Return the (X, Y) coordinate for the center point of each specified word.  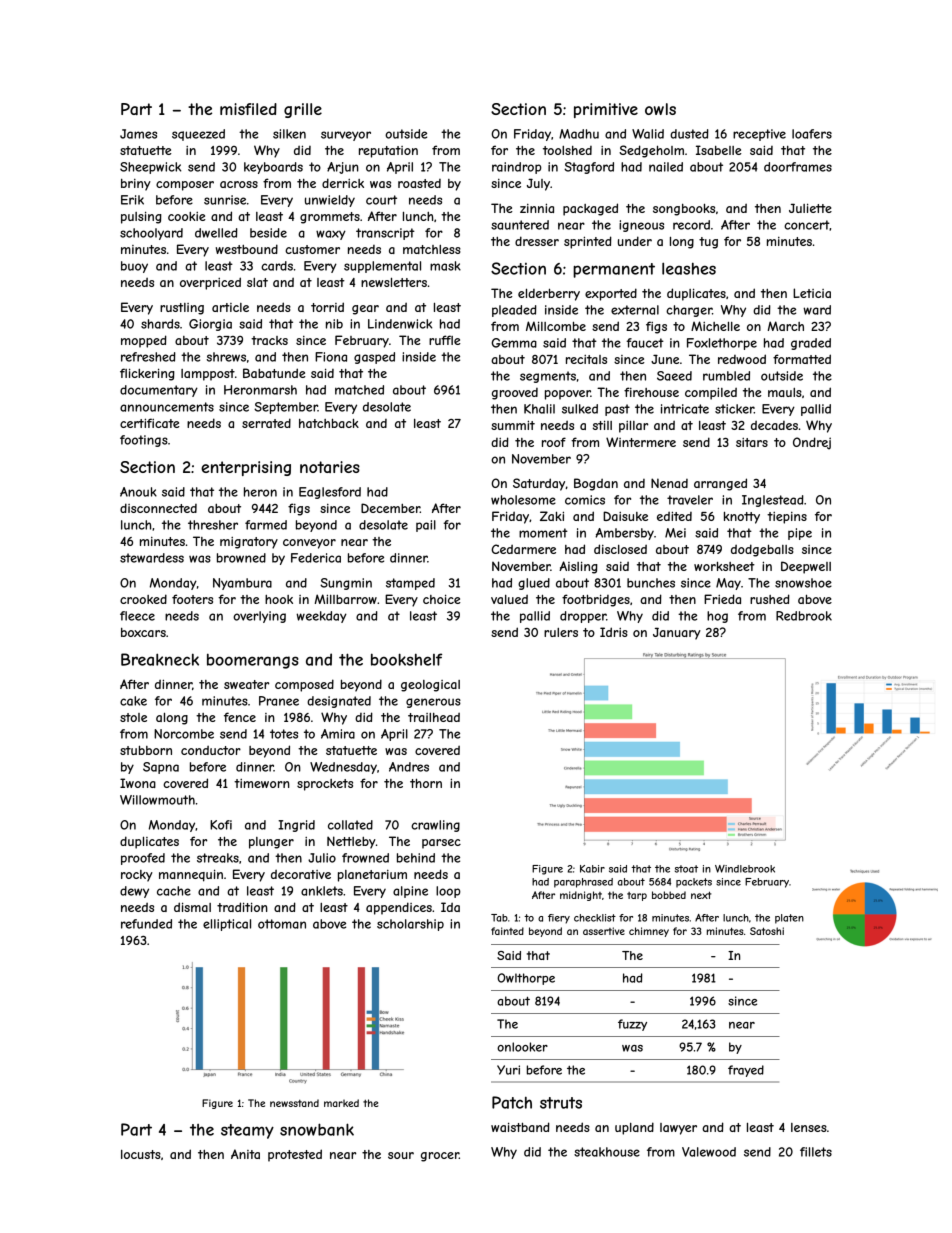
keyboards (273, 168)
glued (534, 584)
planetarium (372, 876)
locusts (141, 1154)
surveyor (346, 136)
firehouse (651, 392)
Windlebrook (745, 869)
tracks (269, 340)
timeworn (262, 783)
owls (660, 109)
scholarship (410, 925)
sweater (246, 684)
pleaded (514, 311)
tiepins (787, 518)
